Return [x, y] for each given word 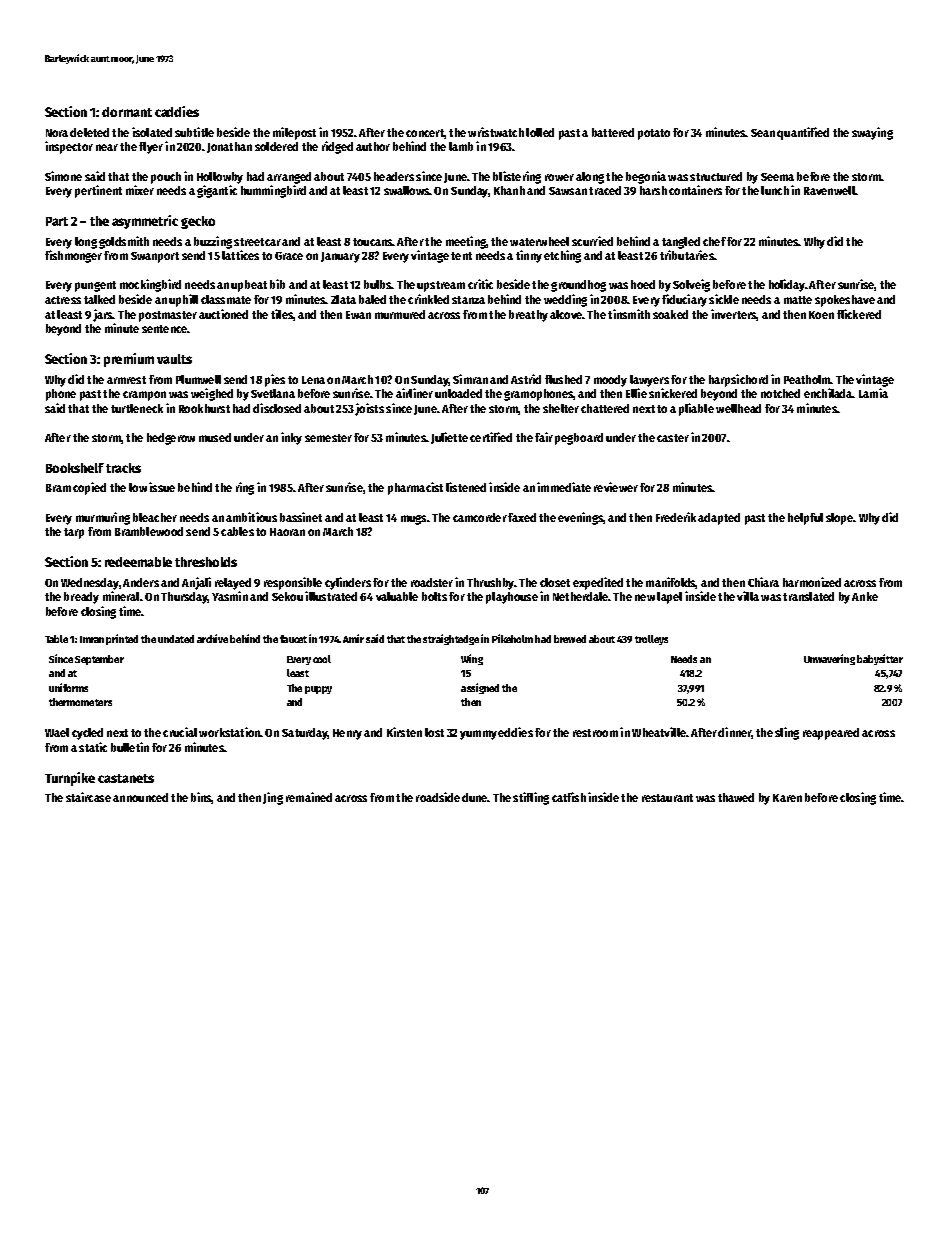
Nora [57, 133]
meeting [466, 242]
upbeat [249, 286]
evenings [580, 518]
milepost [294, 133]
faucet [293, 639]
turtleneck [137, 408]
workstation [230, 732]
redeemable [138, 562]
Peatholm [807, 379]
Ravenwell [829, 190]
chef [714, 241]
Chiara [763, 582]
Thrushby [490, 584]
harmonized [812, 582]
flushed [563, 379]
